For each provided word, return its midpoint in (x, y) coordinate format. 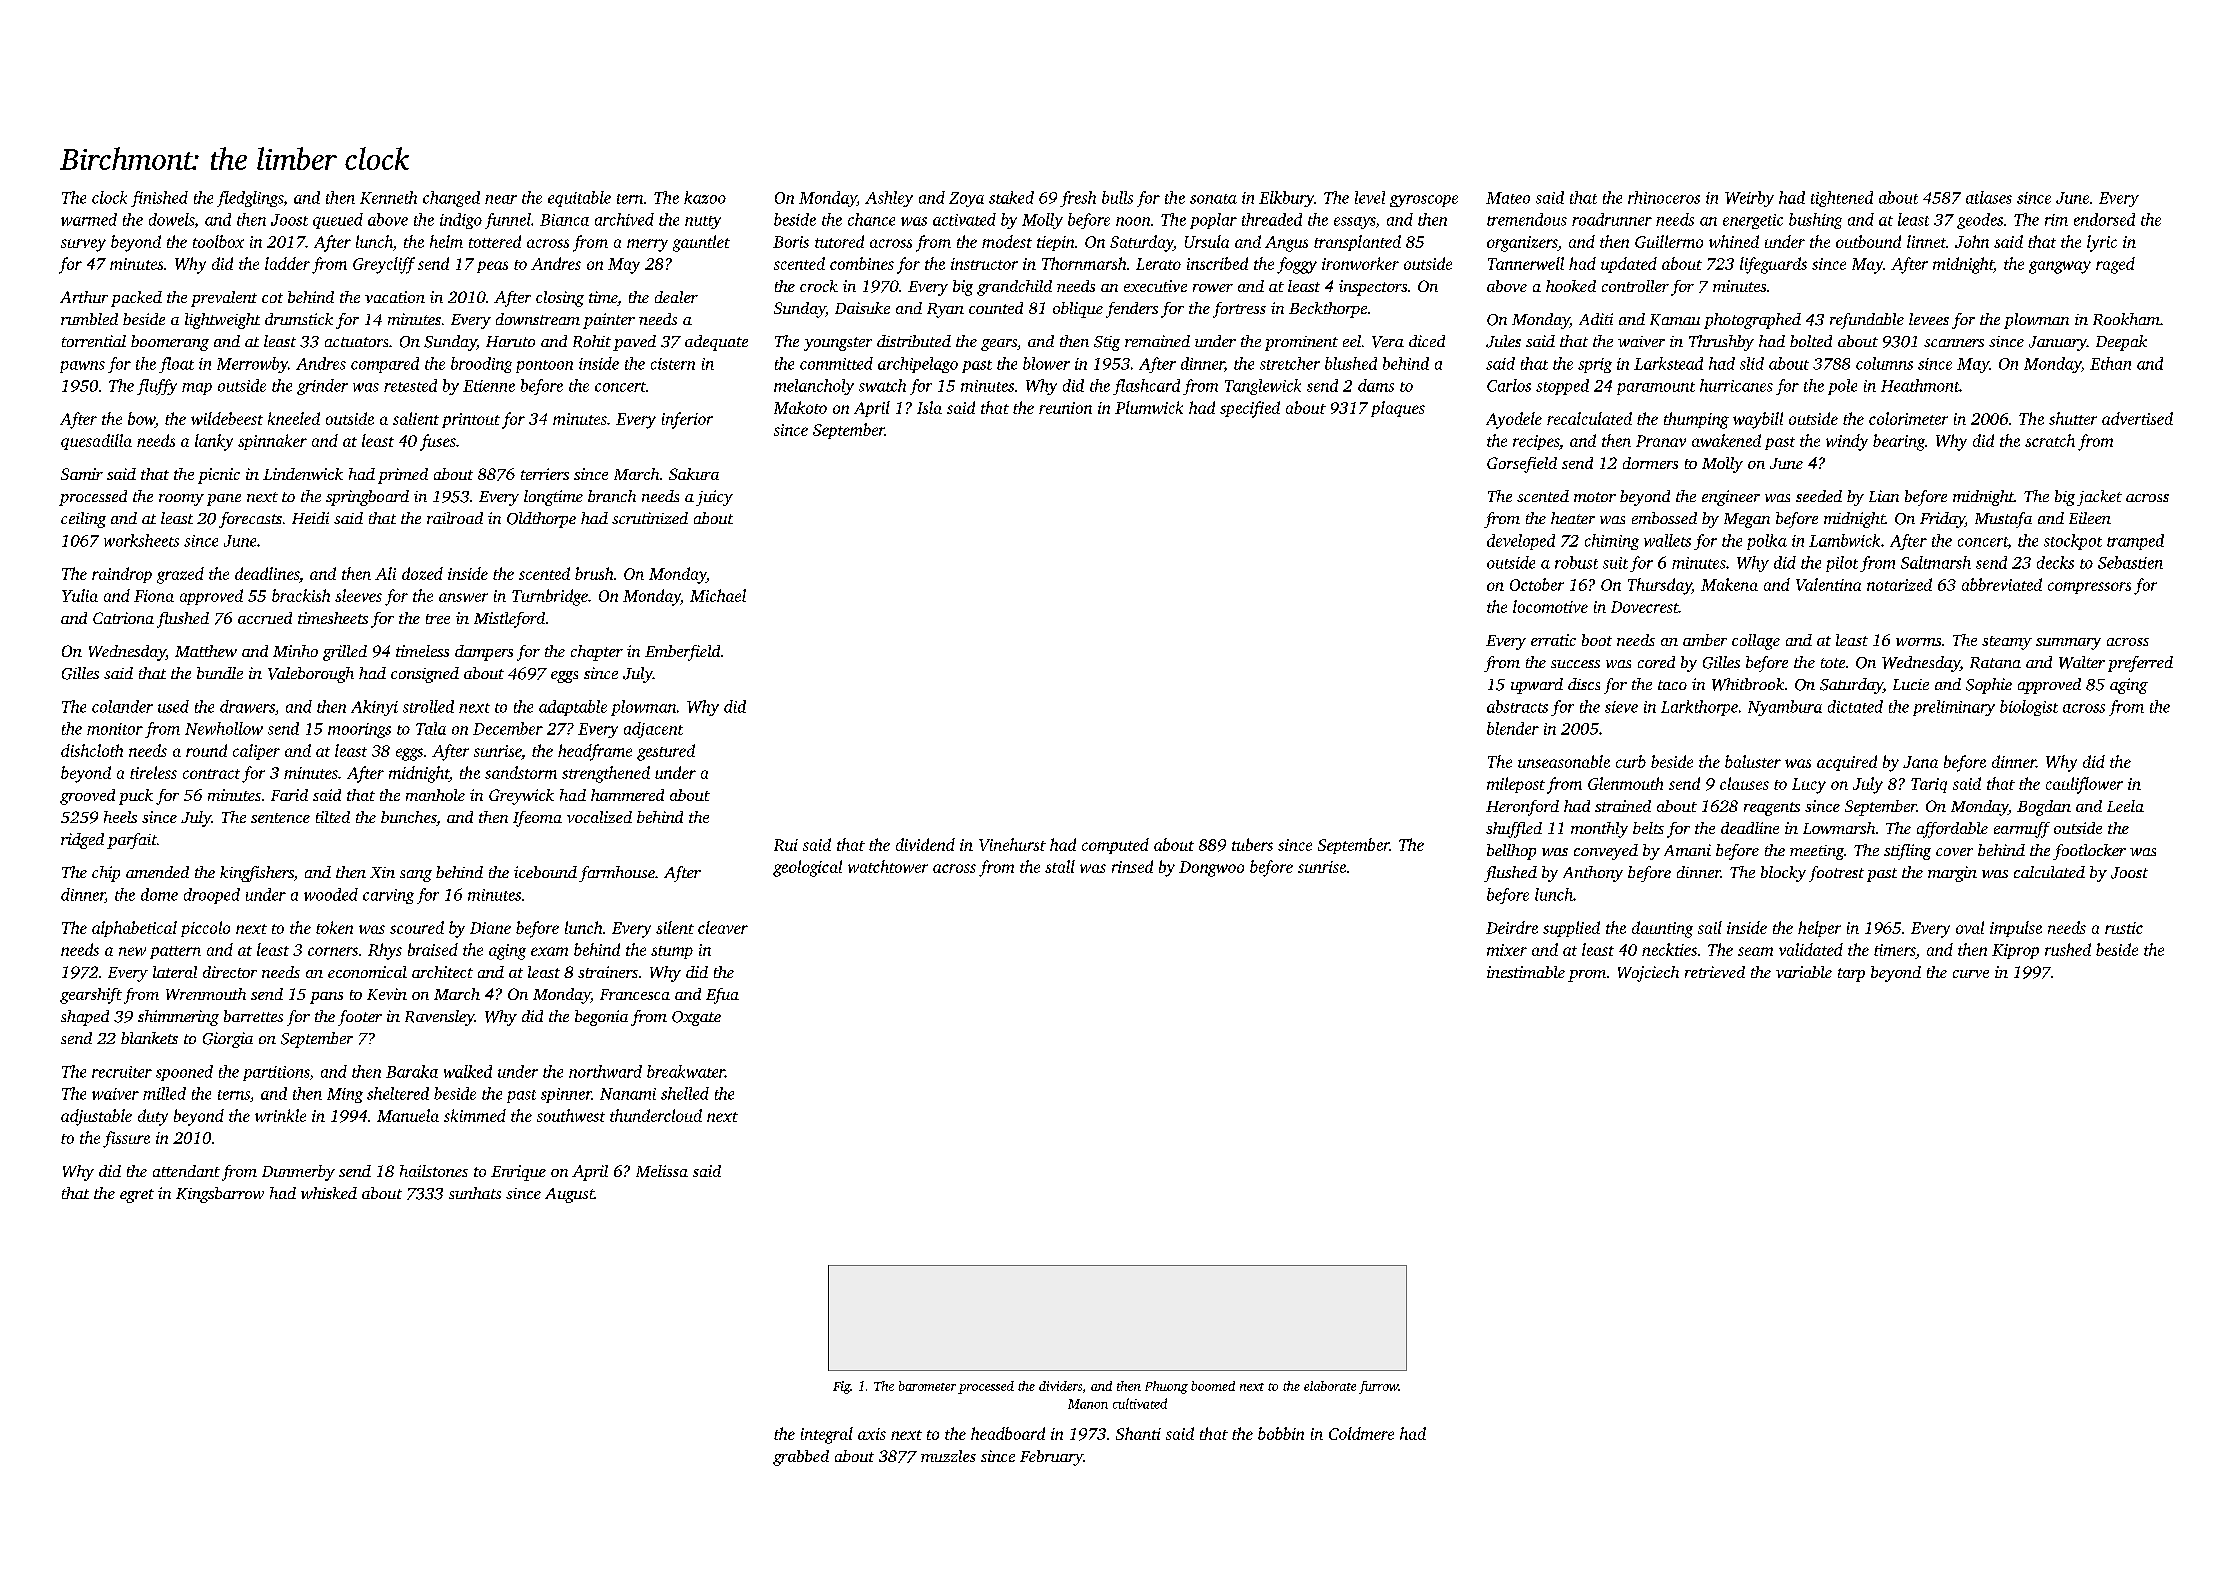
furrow (1378, 1387)
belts (1648, 828)
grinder (322, 387)
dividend (925, 844)
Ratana (1995, 663)
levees (1929, 319)
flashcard (1146, 387)
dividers (1060, 1386)
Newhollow (224, 728)
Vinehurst (1012, 844)
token (334, 927)
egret (137, 1196)
